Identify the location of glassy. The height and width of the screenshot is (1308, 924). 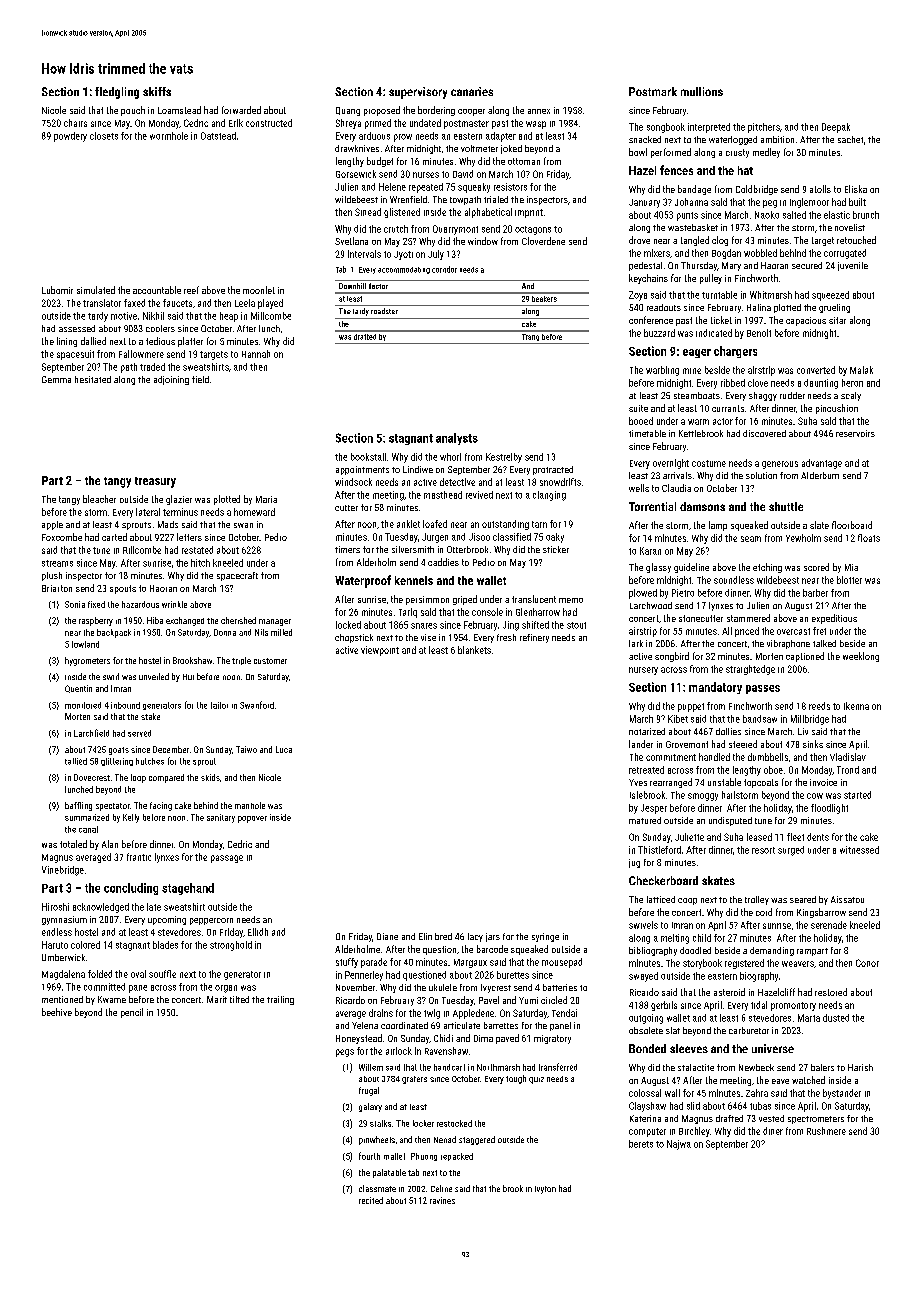
(658, 568).
